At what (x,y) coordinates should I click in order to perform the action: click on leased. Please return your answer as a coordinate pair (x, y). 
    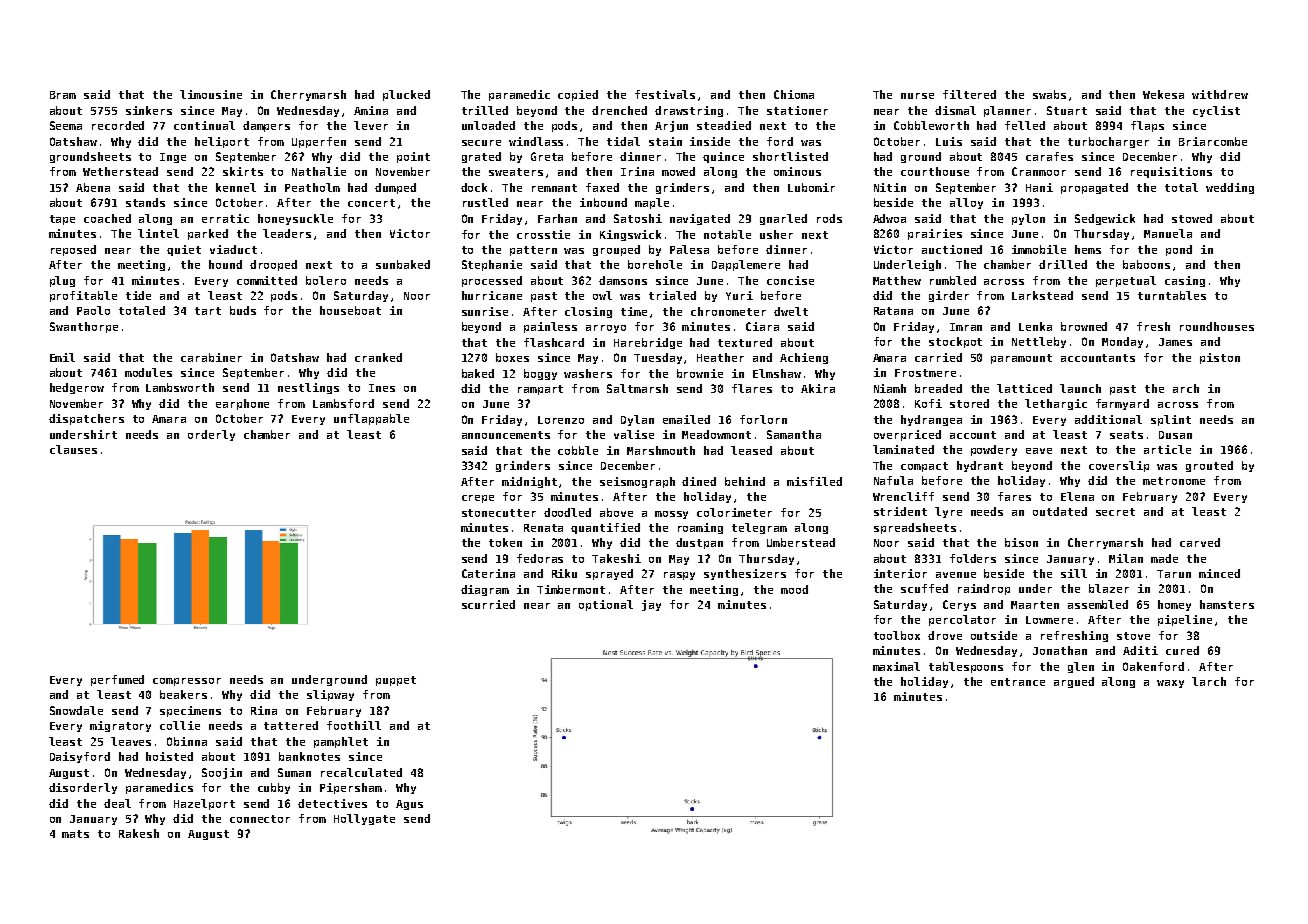
    Looking at the image, I should click on (751, 450).
